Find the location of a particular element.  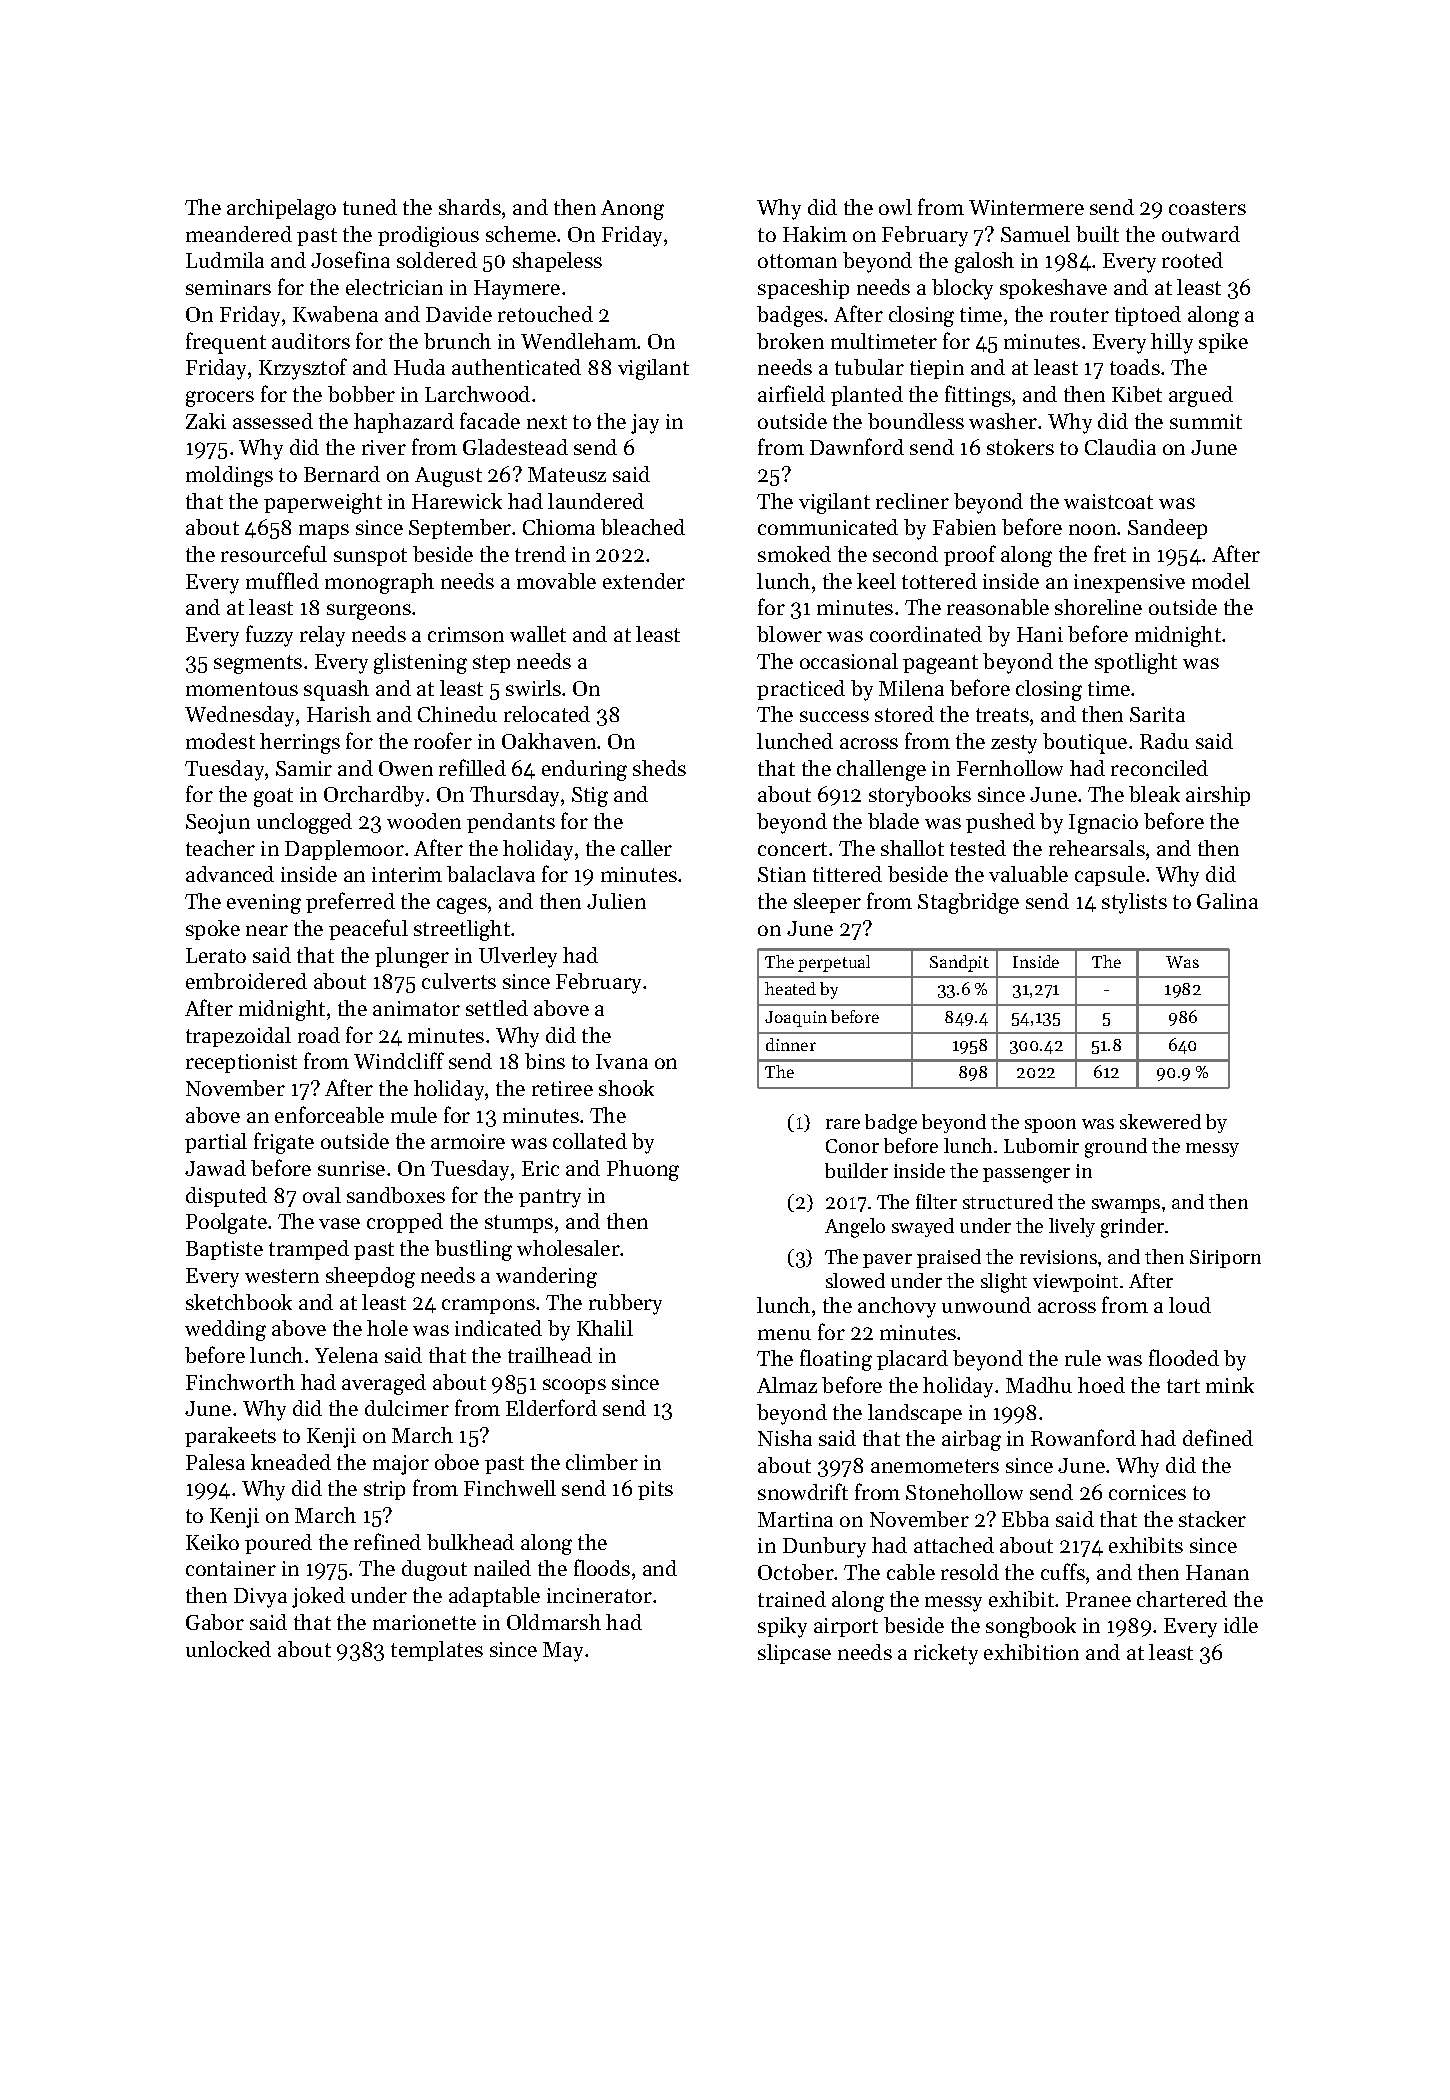

slipcase is located at coordinates (794, 1654).
